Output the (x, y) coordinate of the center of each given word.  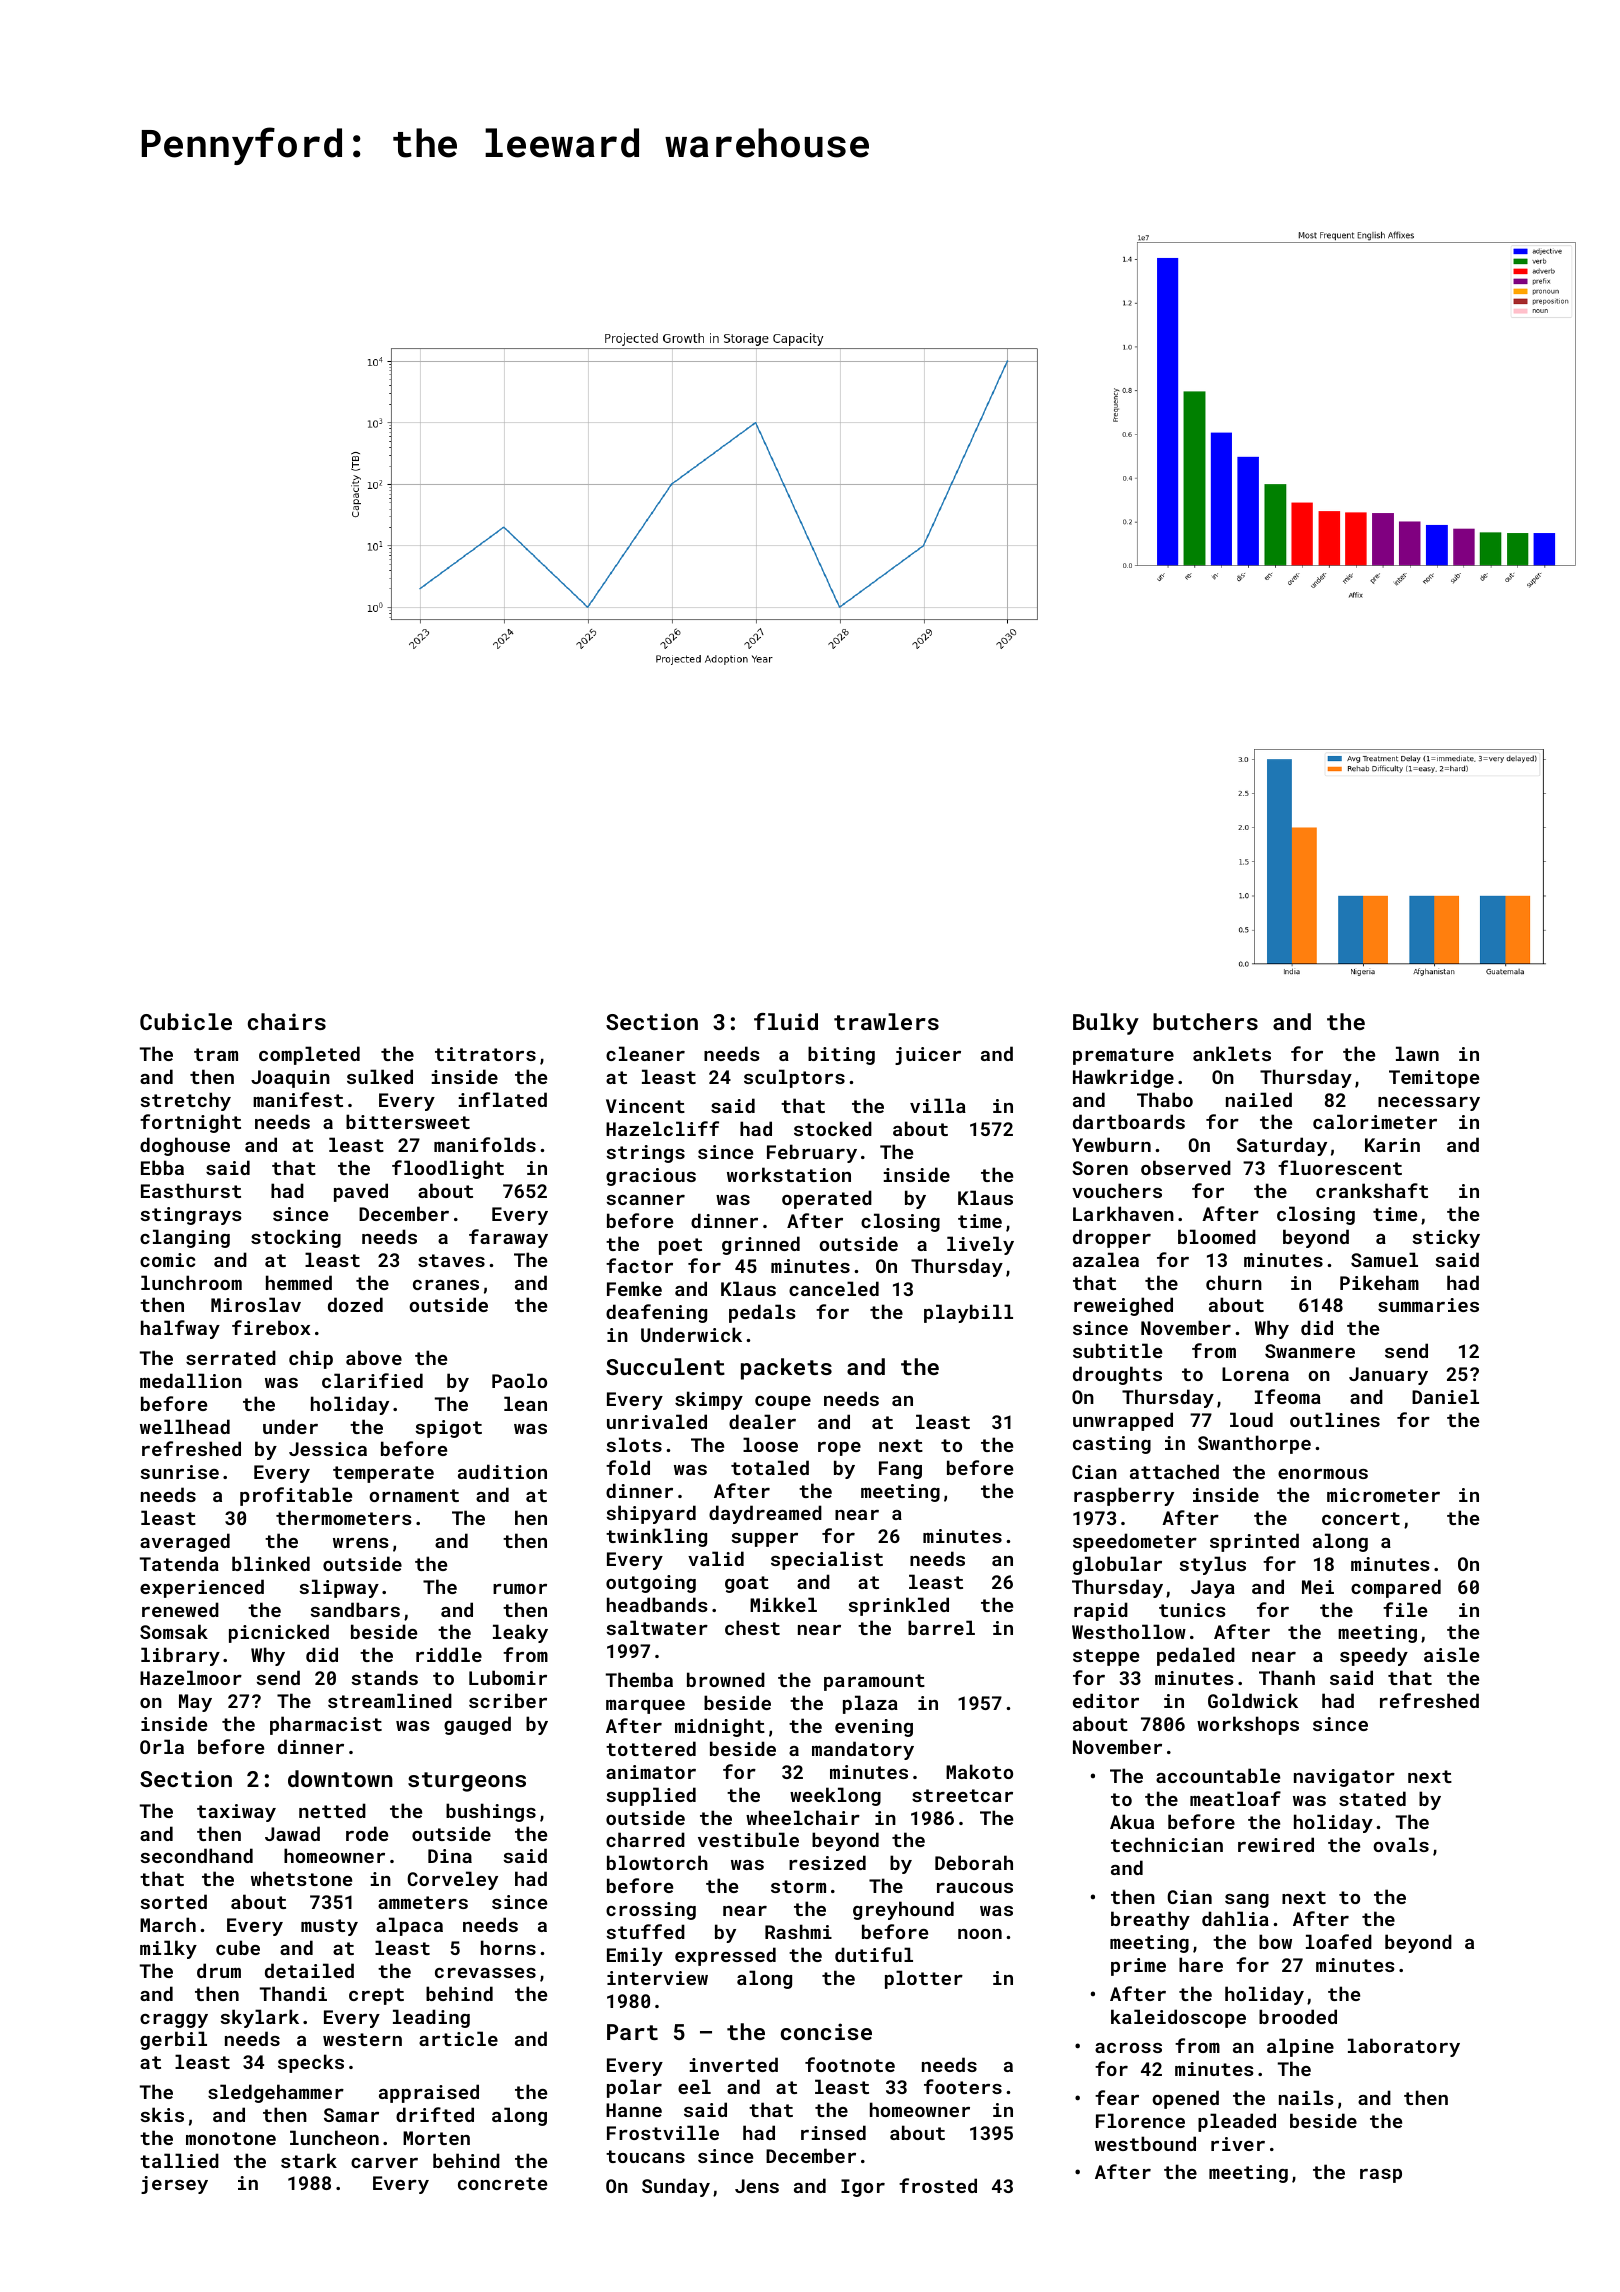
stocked (833, 1128)
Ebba (162, 1167)
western (362, 2039)
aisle (1451, 1654)
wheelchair (803, 1817)
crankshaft (1372, 1190)
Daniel (1445, 1396)
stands (384, 1677)
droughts (1117, 1375)
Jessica (328, 1449)
